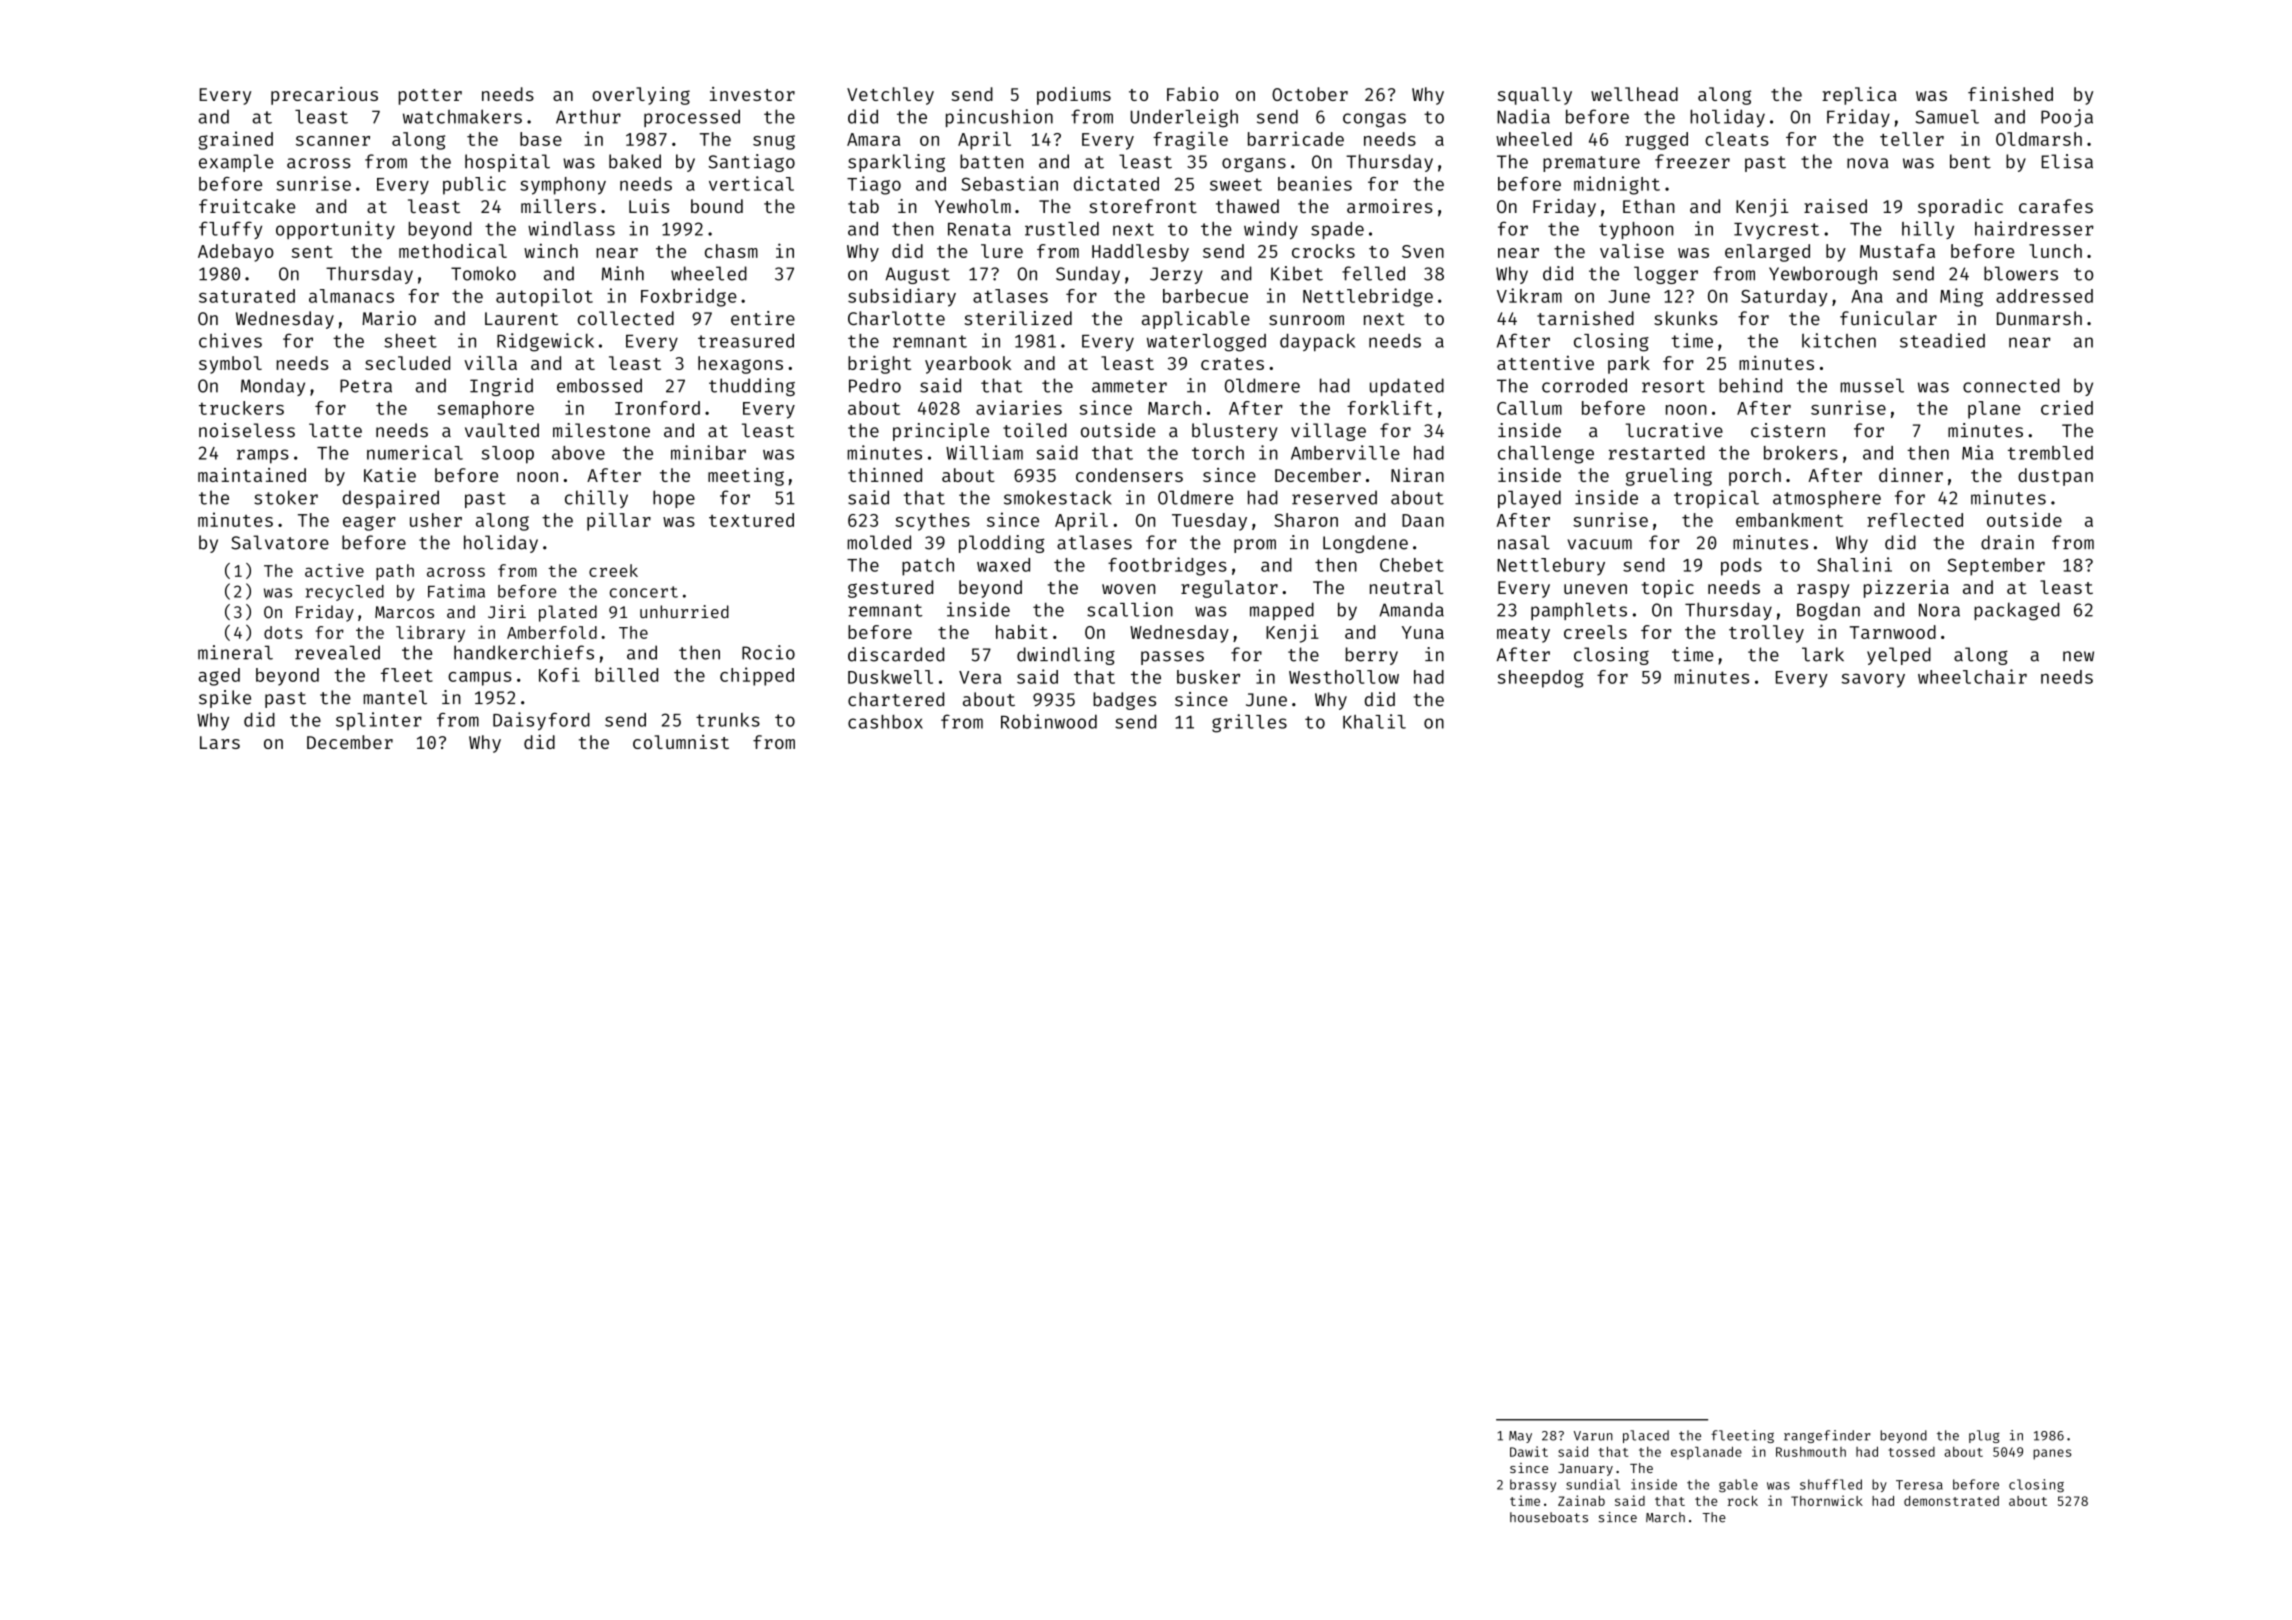  I want to click on cashbox, so click(885, 722).
